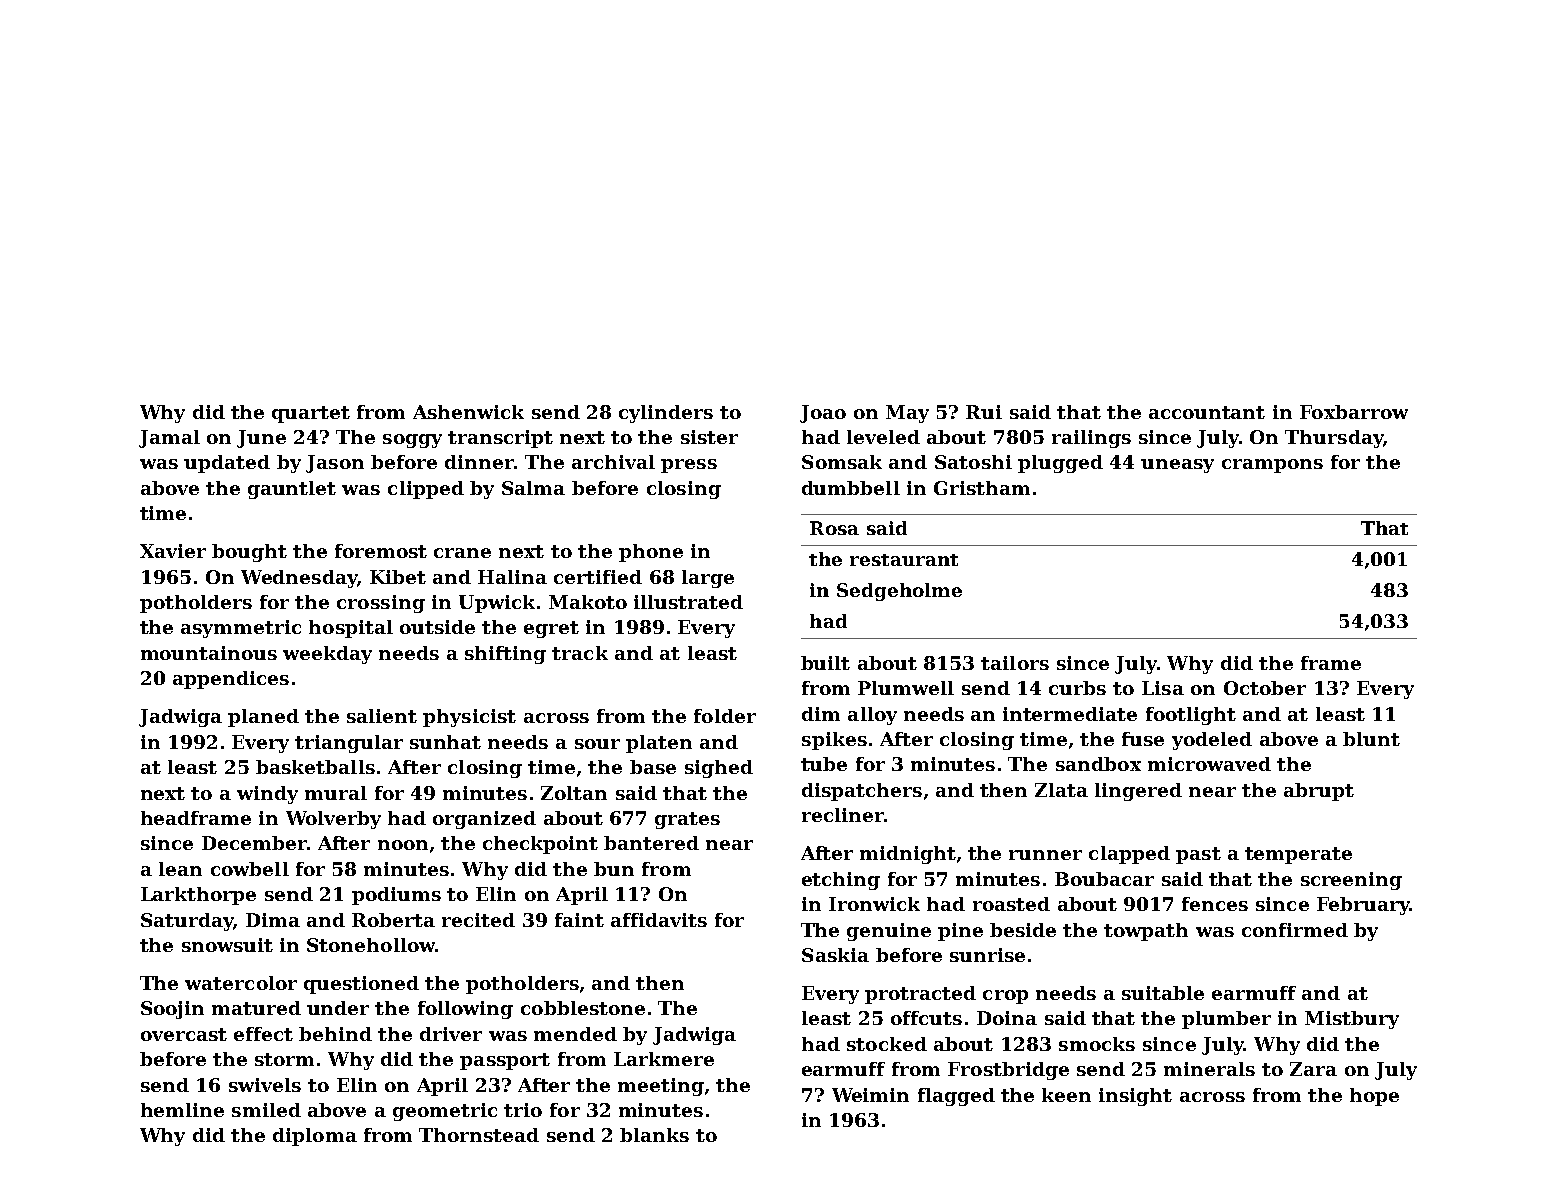 The image size is (1557, 1203). I want to click on diploma, so click(315, 1137).
